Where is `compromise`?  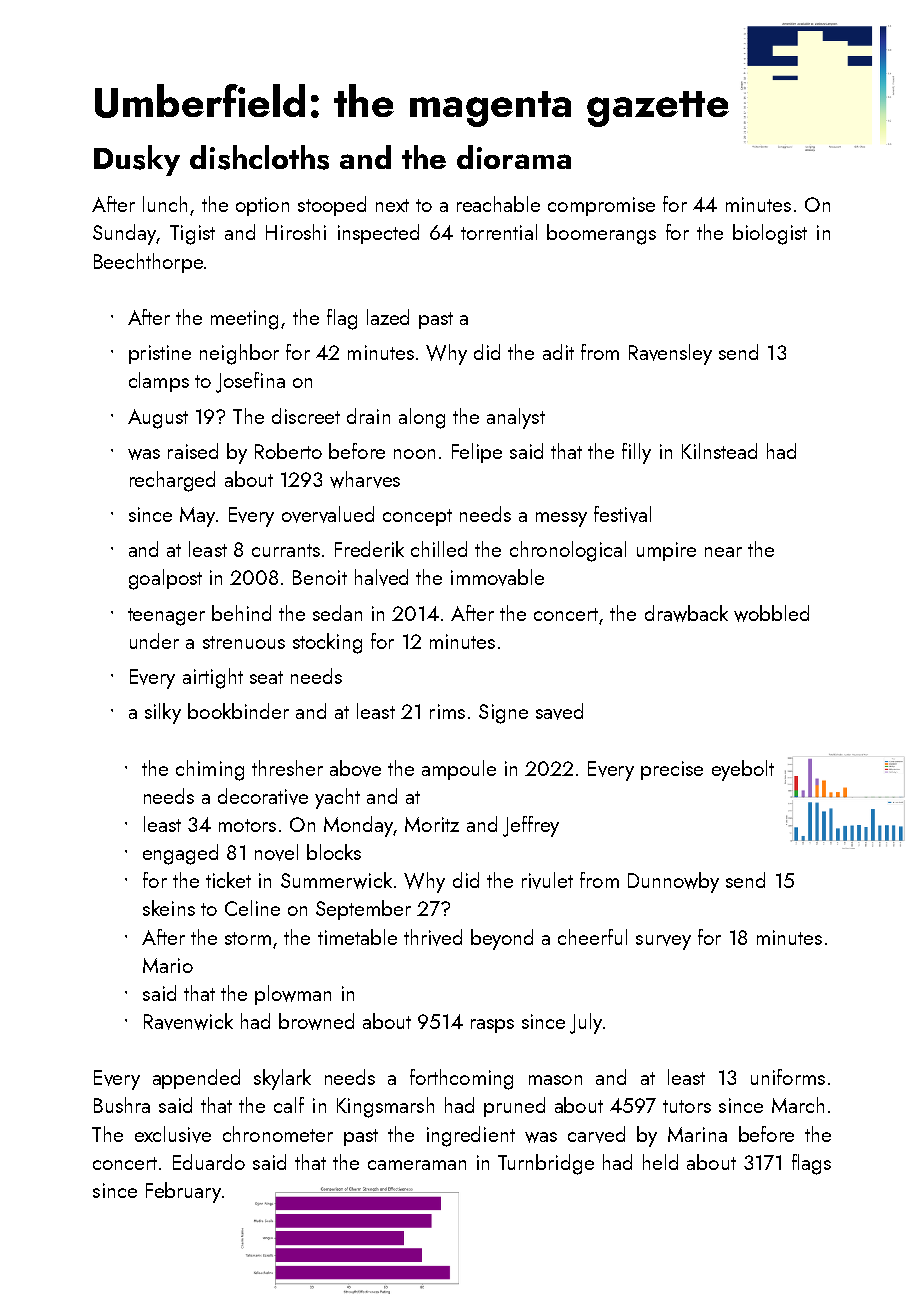
compromise is located at coordinates (601, 206).
